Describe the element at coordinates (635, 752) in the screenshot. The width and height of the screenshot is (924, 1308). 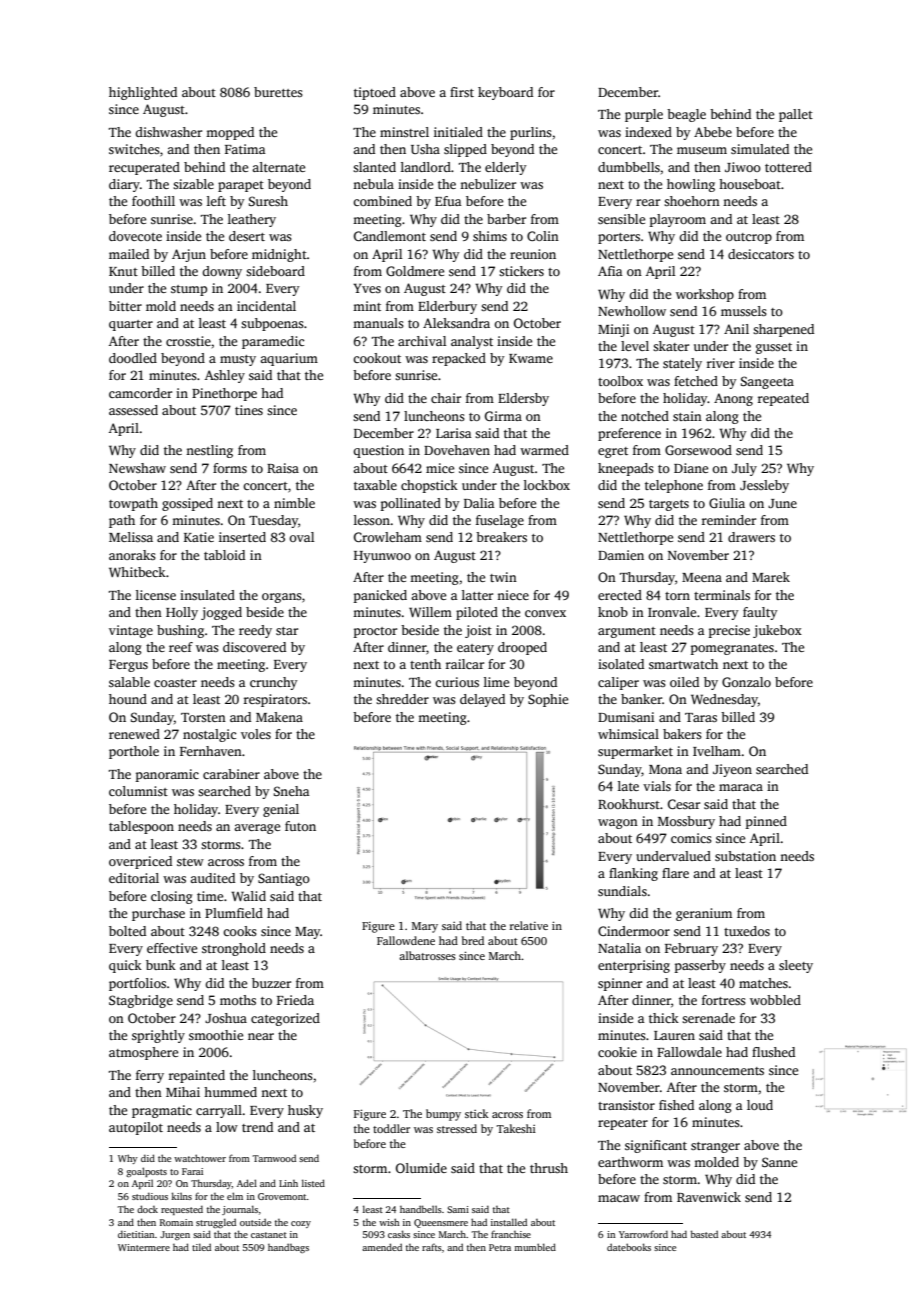
I see `supermarket` at that location.
